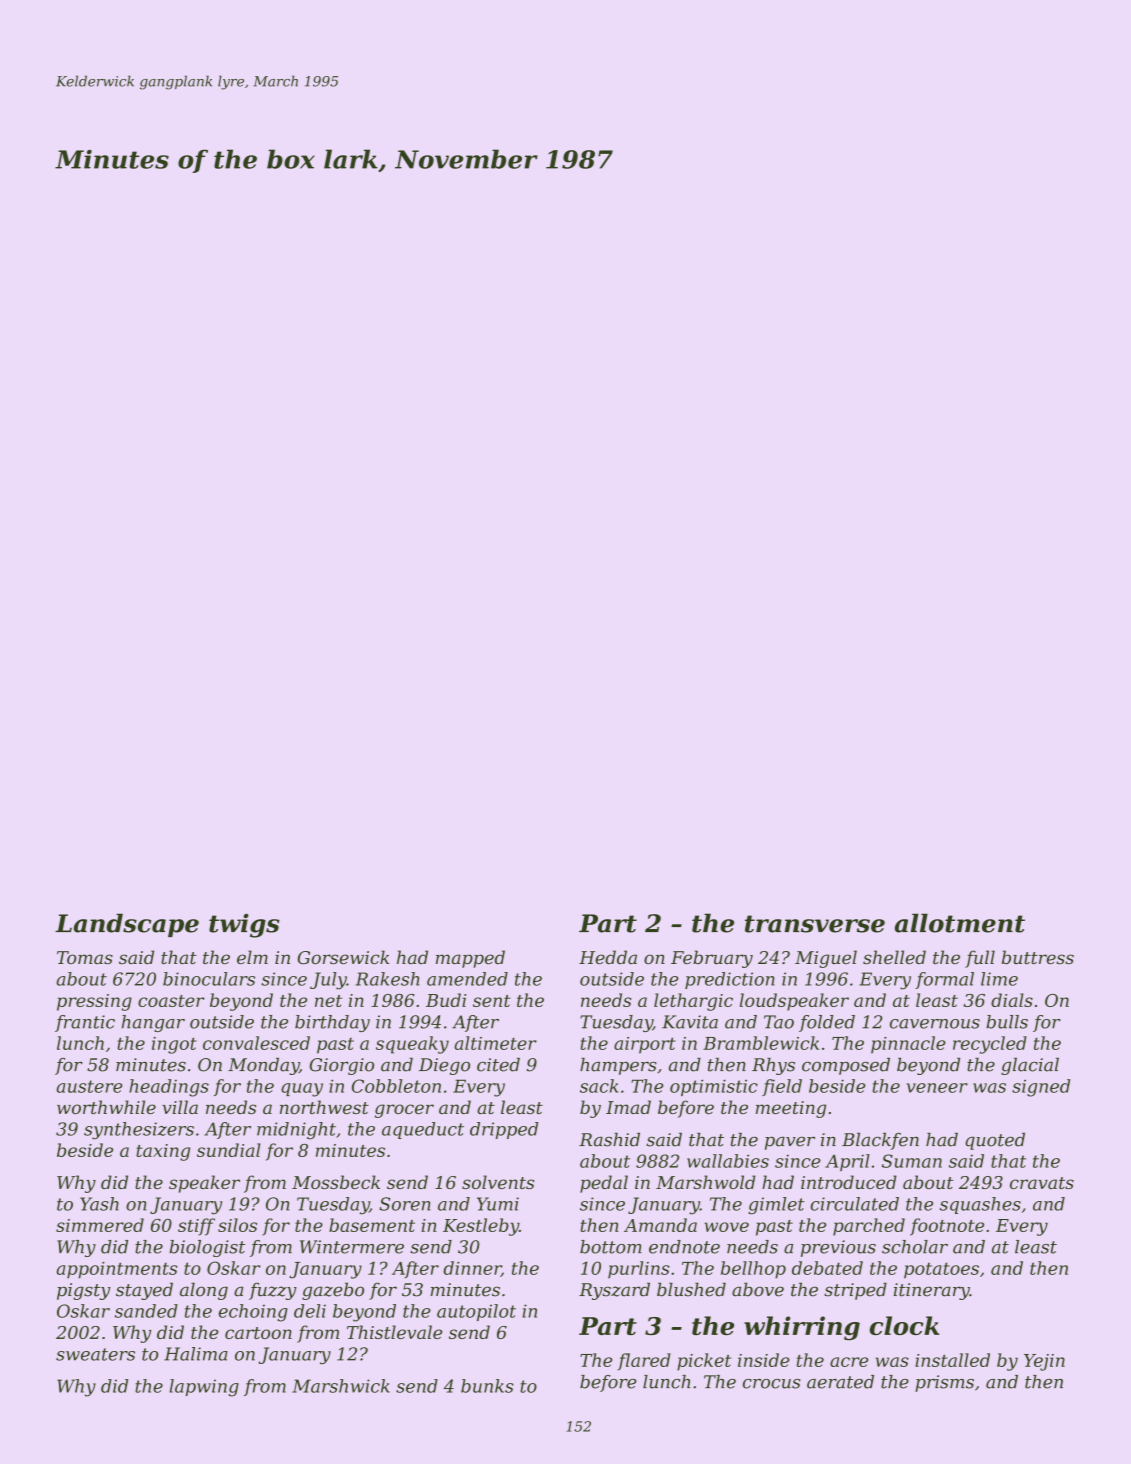  Describe the element at coordinates (404, 1111) in the screenshot. I see `grocer` at that location.
